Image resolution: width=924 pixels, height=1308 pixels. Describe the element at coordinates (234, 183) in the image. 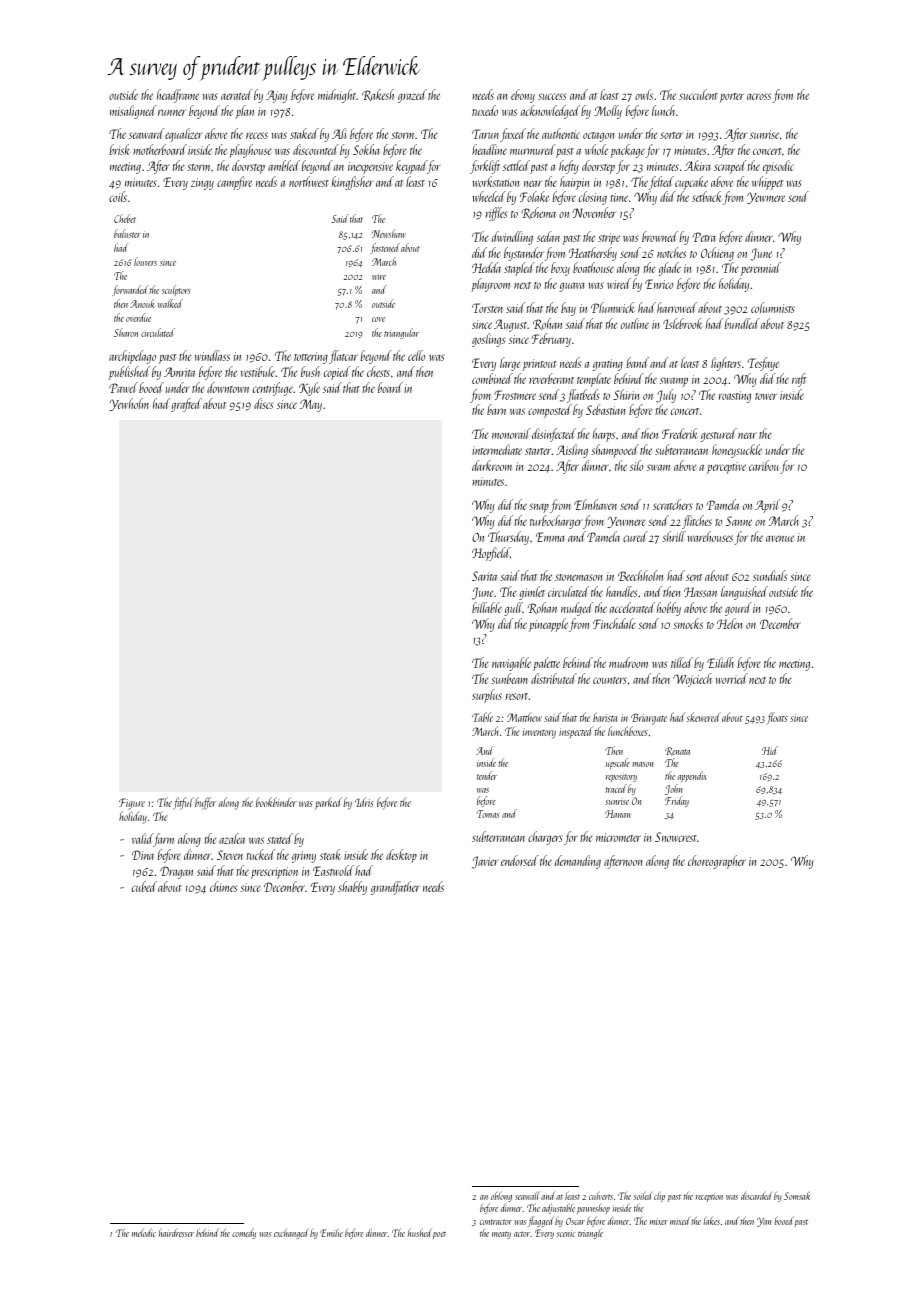

I see `campfire` at that location.
